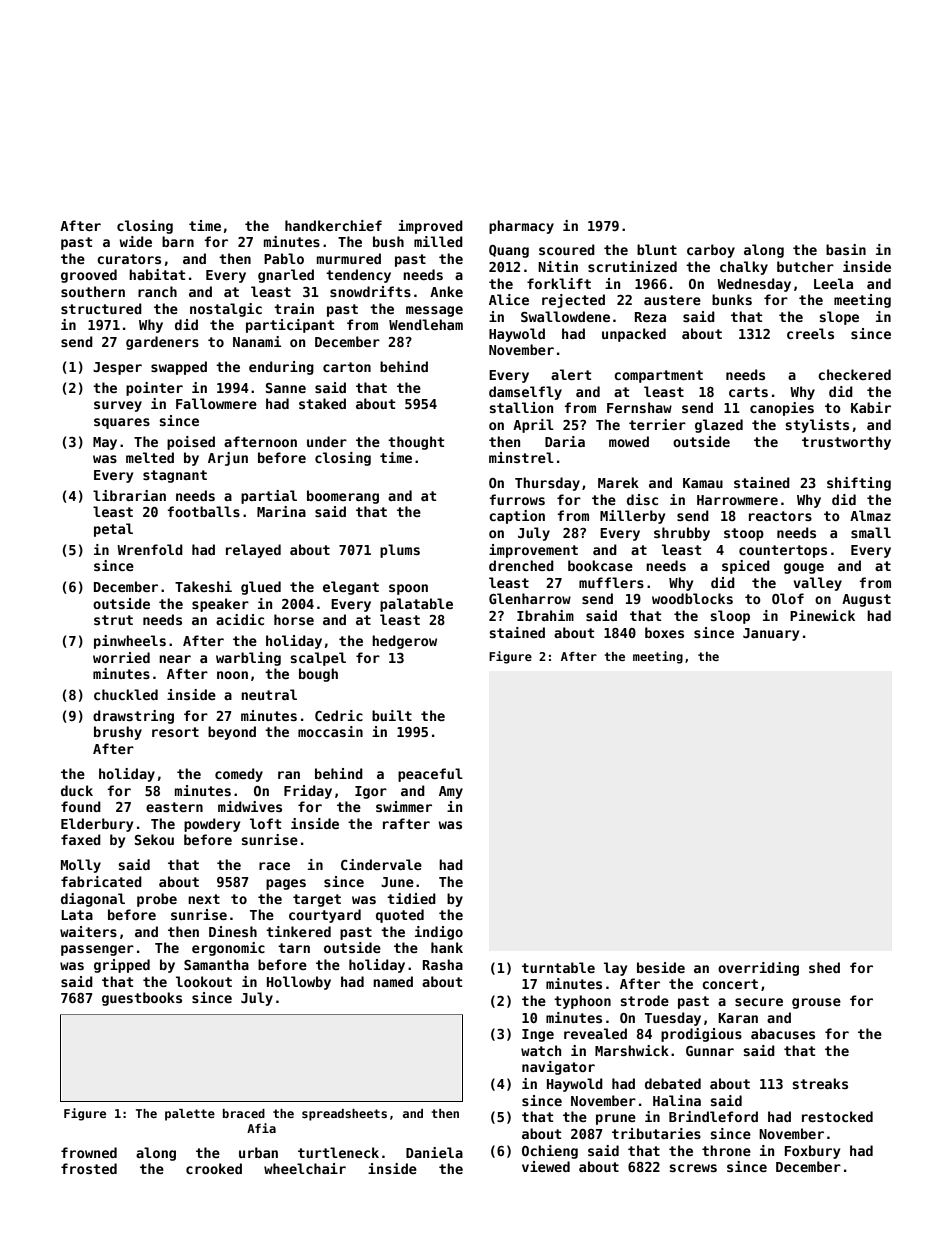  Describe the element at coordinates (824, 967) in the screenshot. I see `shed` at that location.
